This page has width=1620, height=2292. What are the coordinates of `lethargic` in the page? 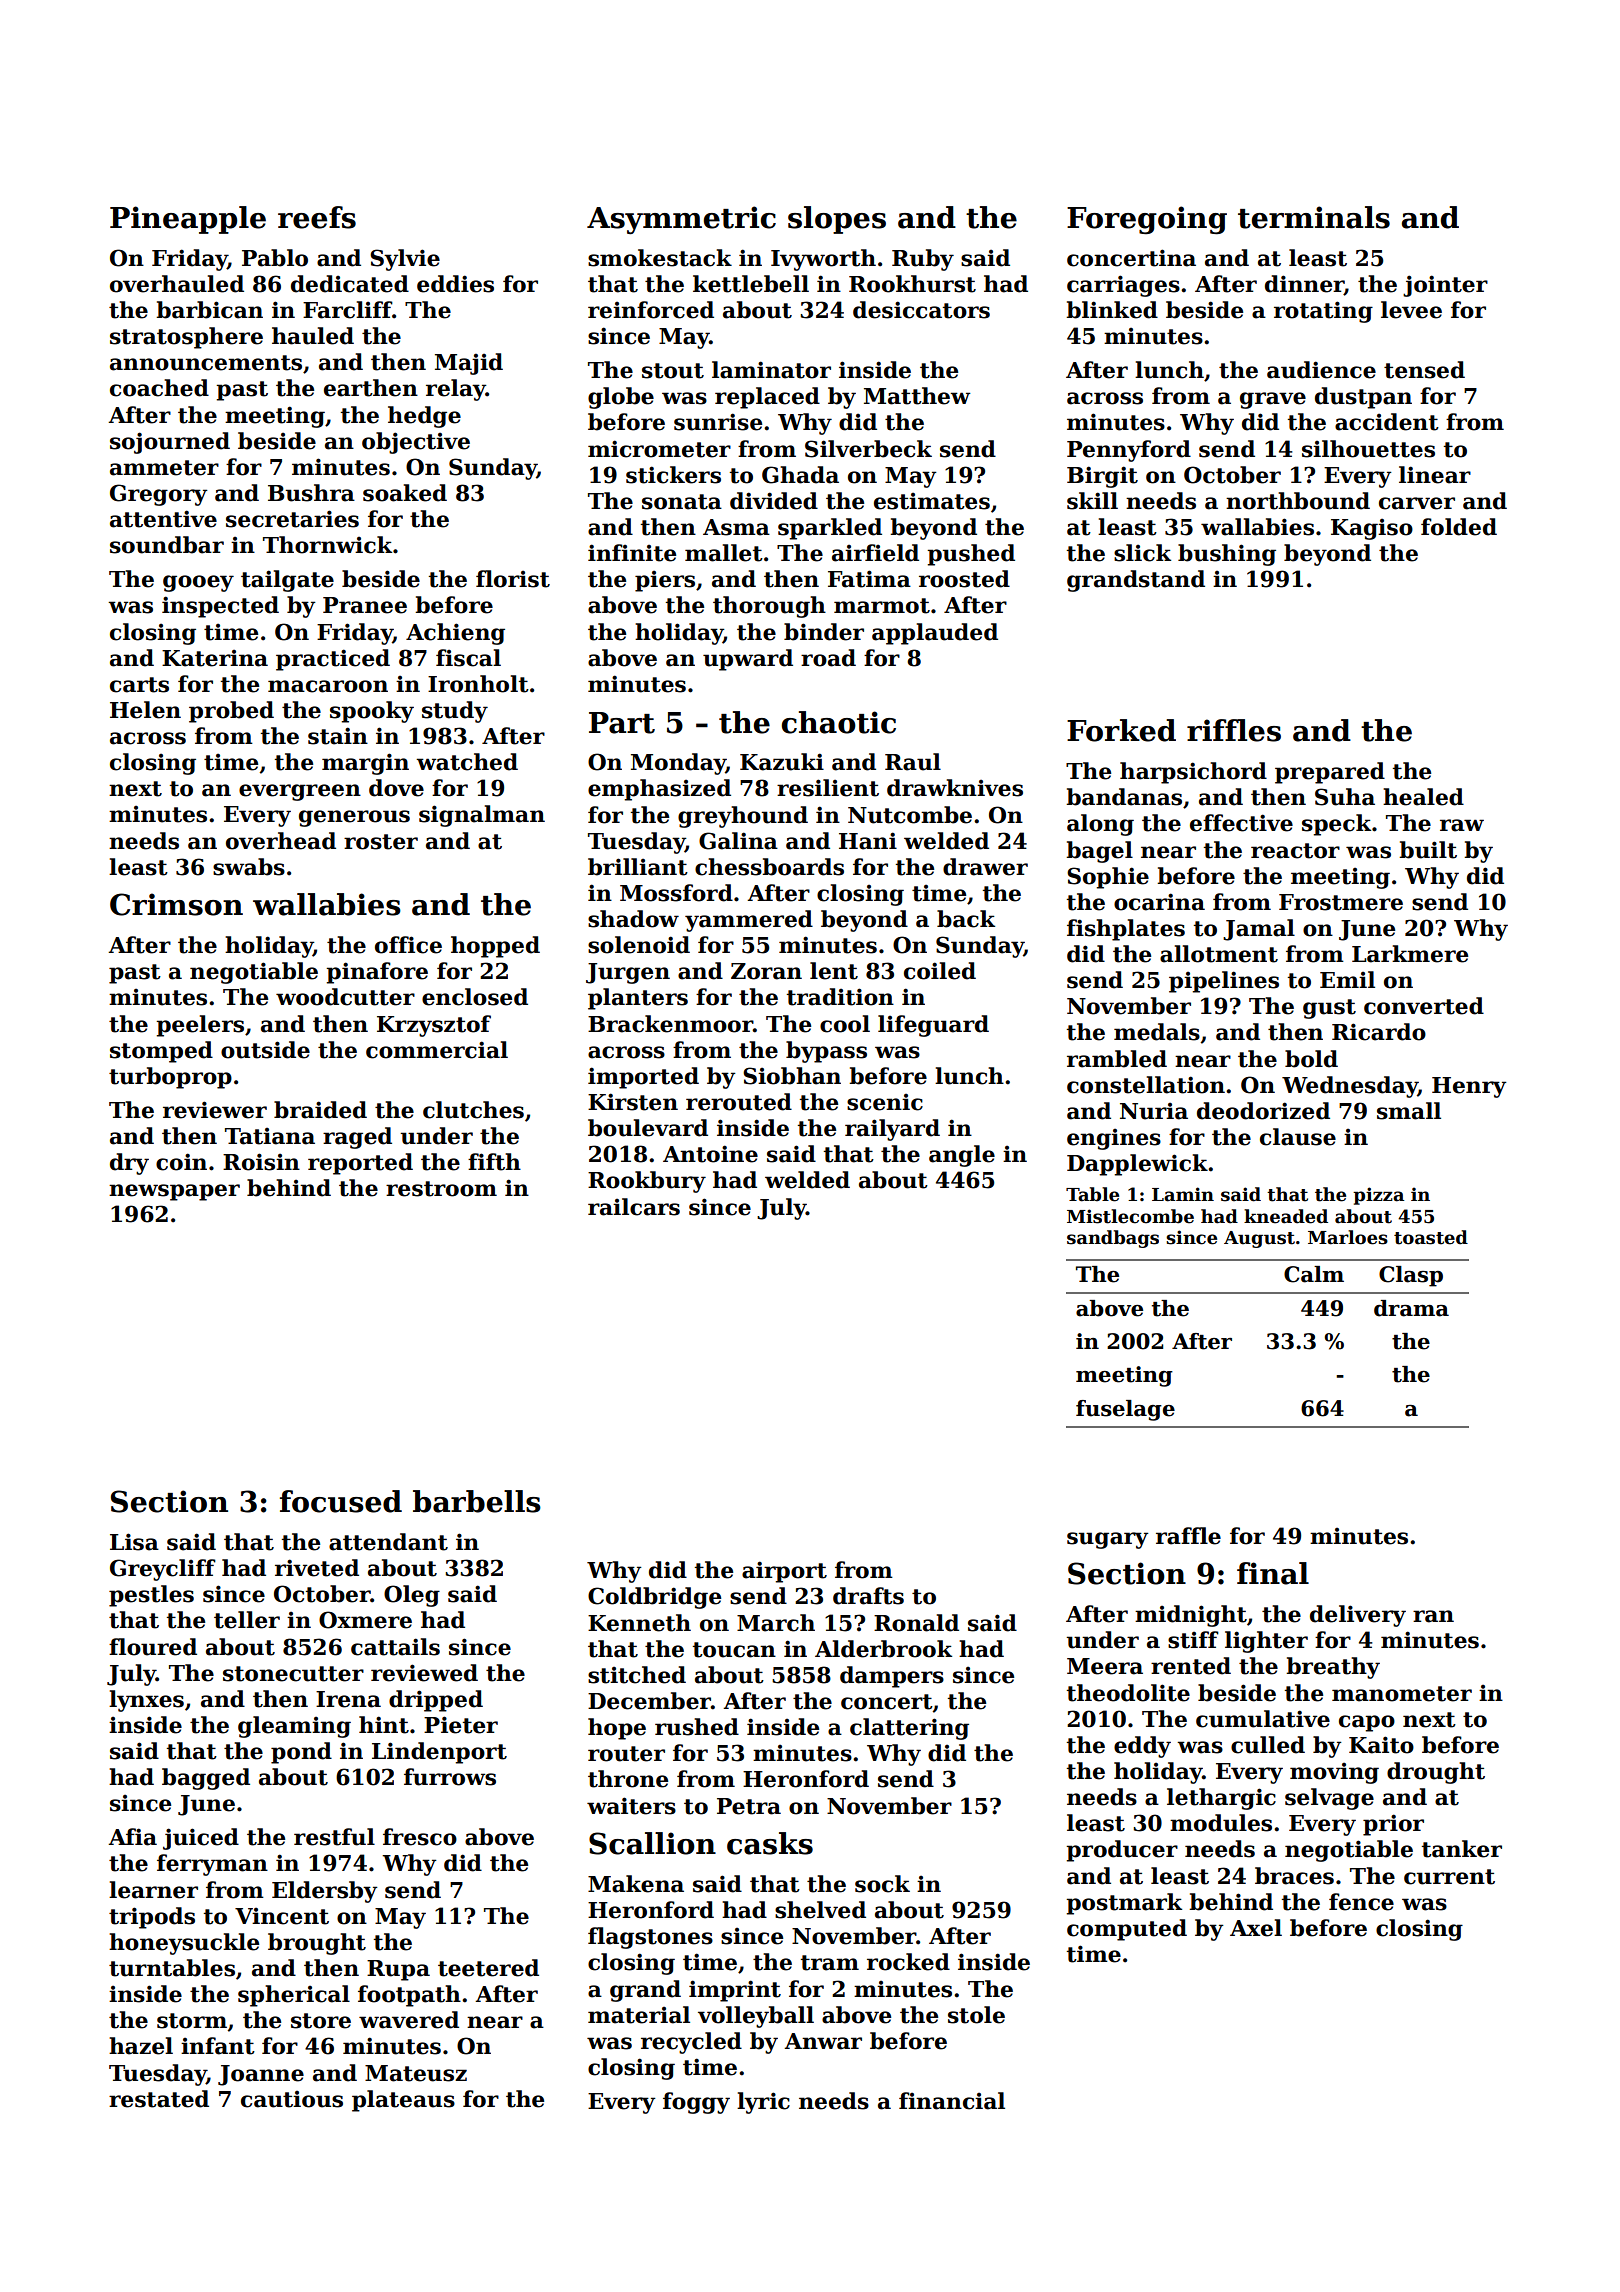 It's located at (1221, 1799).
